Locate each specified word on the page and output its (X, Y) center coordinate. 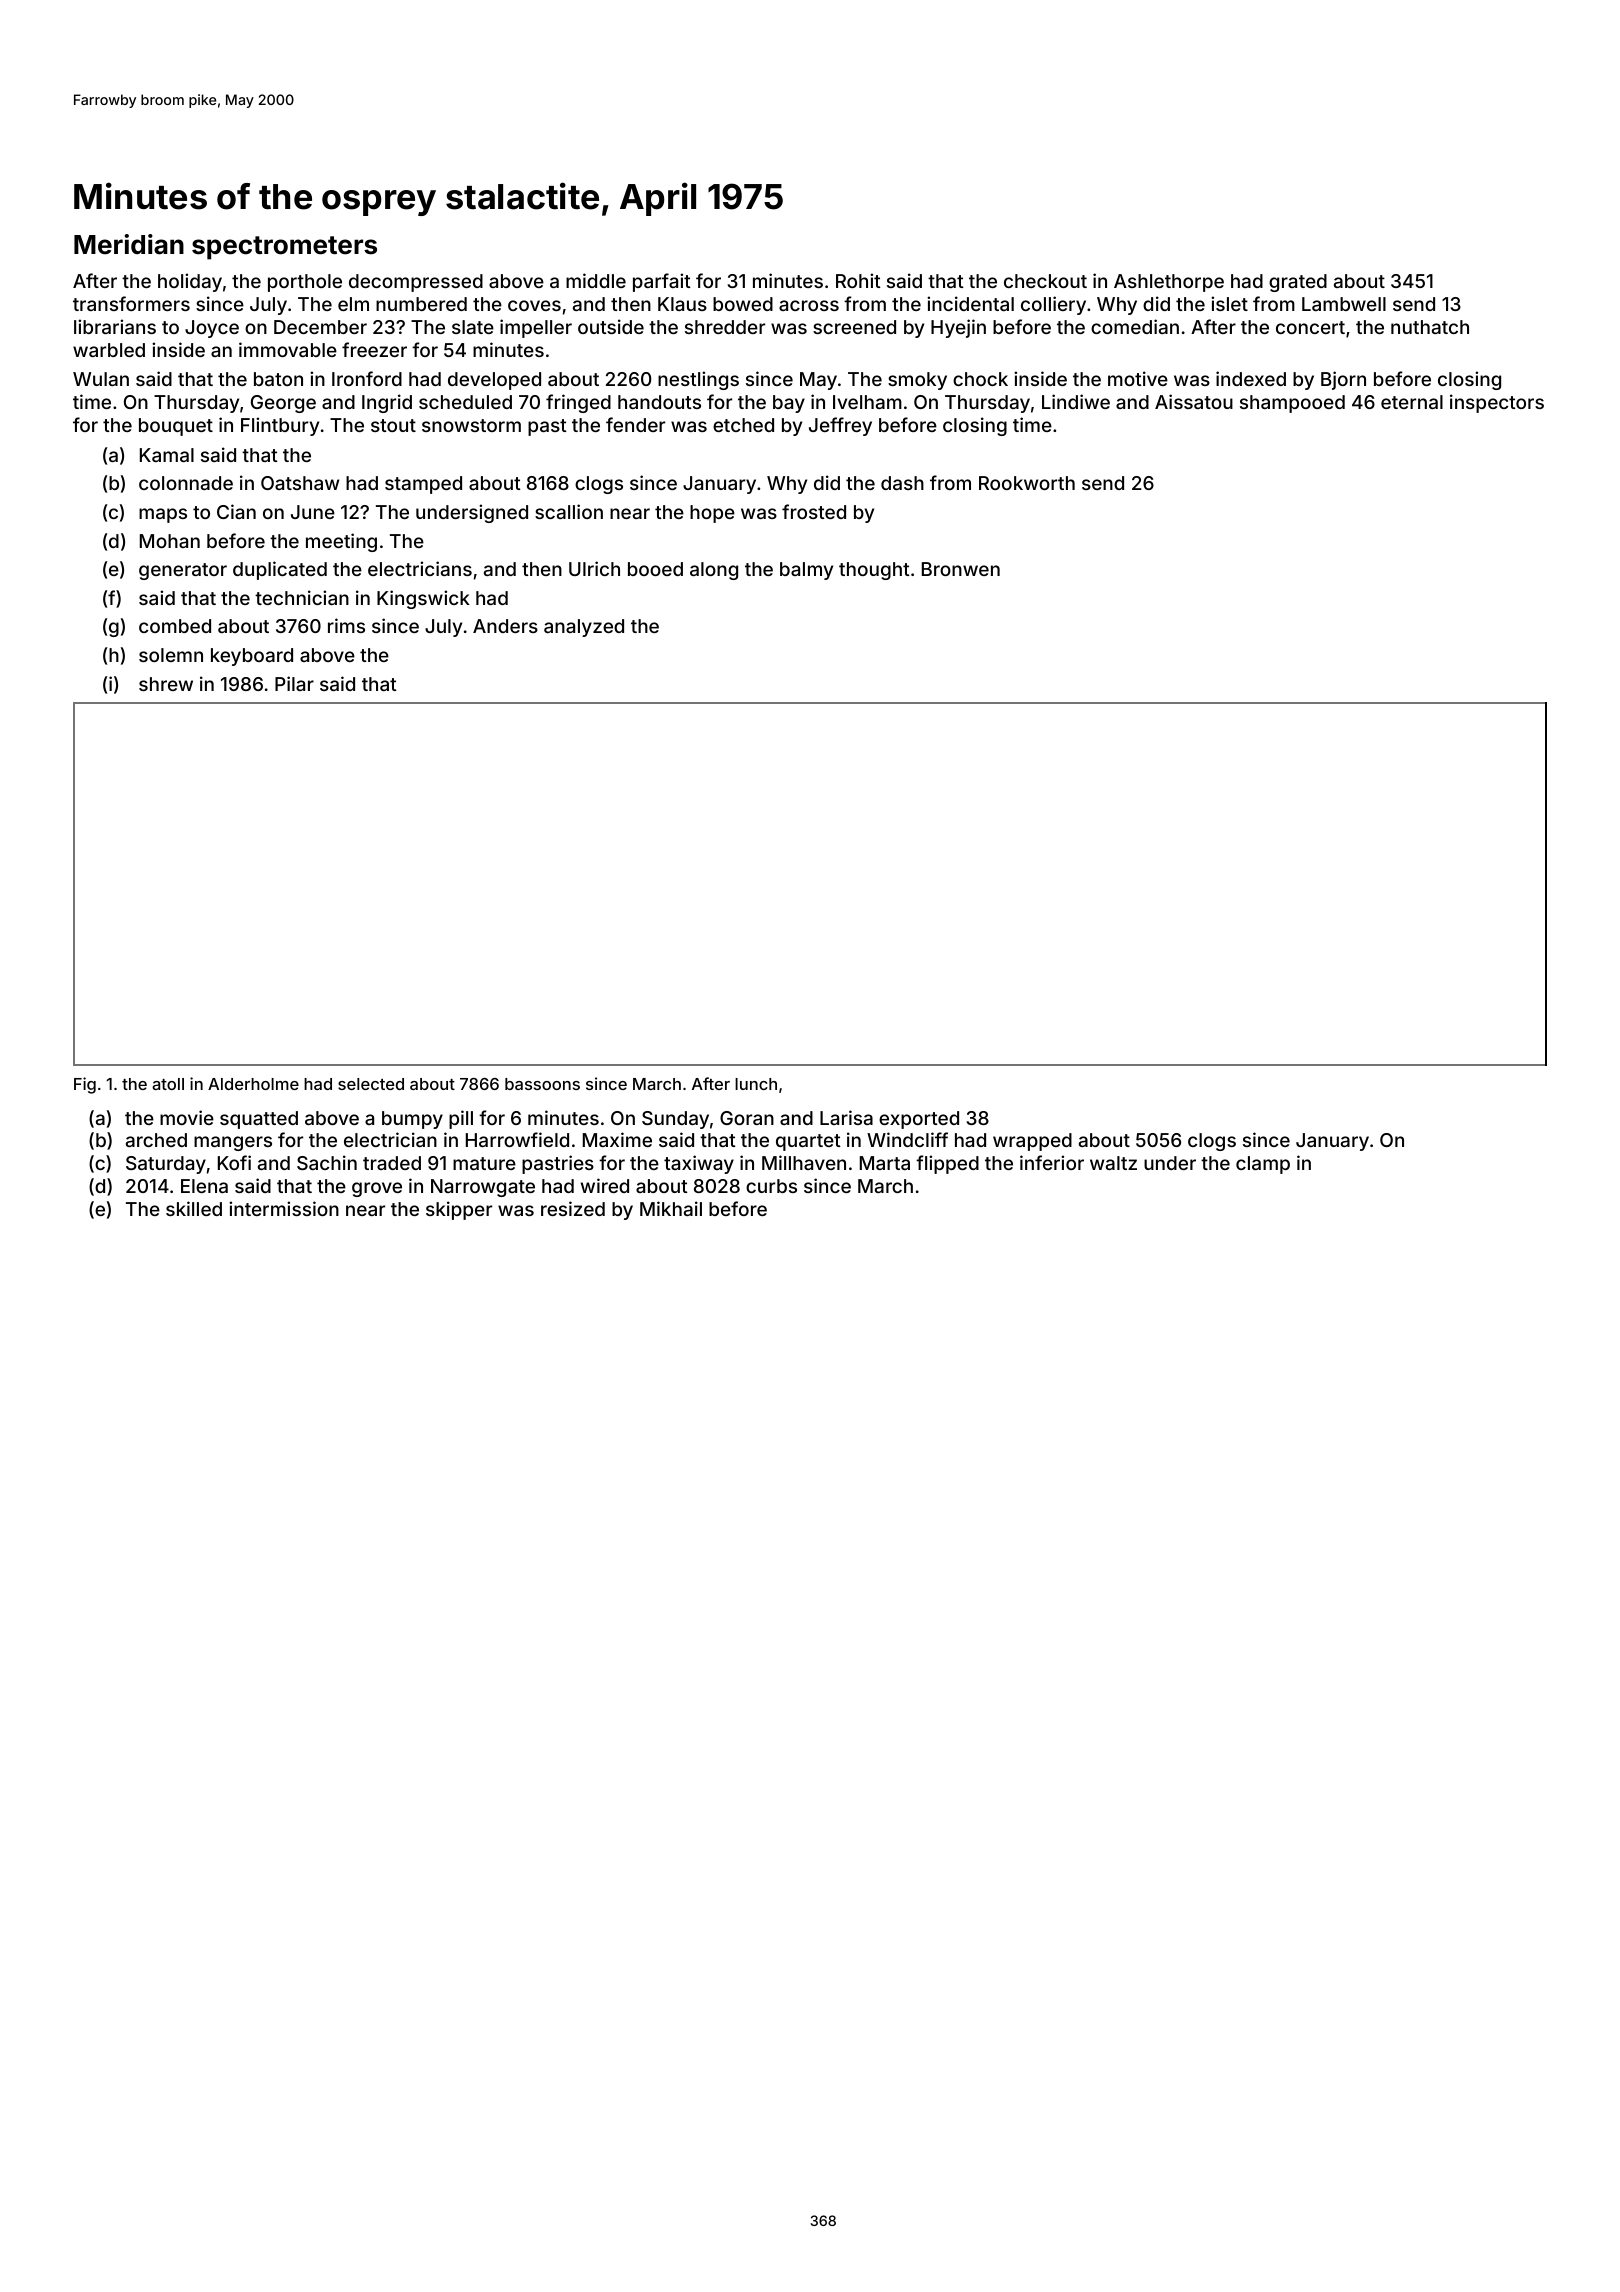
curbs (771, 1186)
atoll (168, 1084)
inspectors (1497, 403)
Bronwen (961, 569)
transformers (131, 303)
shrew (166, 684)
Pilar (294, 683)
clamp (1263, 1165)
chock (980, 379)
